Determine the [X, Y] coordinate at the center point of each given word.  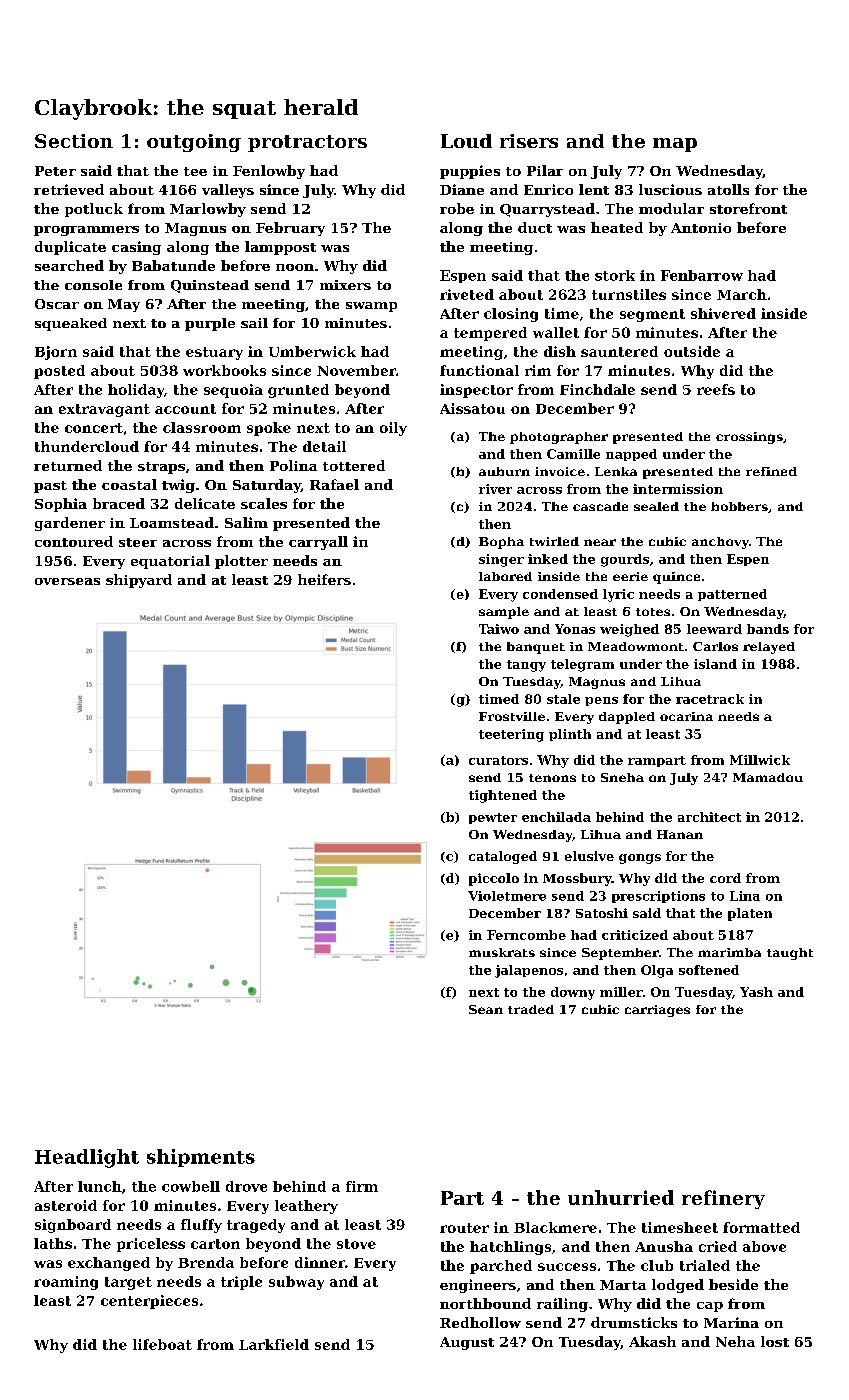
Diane [462, 189]
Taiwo [499, 629]
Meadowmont [636, 646]
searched [69, 265]
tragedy [256, 1226]
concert [94, 428]
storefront [748, 208]
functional [479, 370]
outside [692, 351]
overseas [67, 581]
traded [531, 1009]
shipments [201, 1158]
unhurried [621, 1197]
